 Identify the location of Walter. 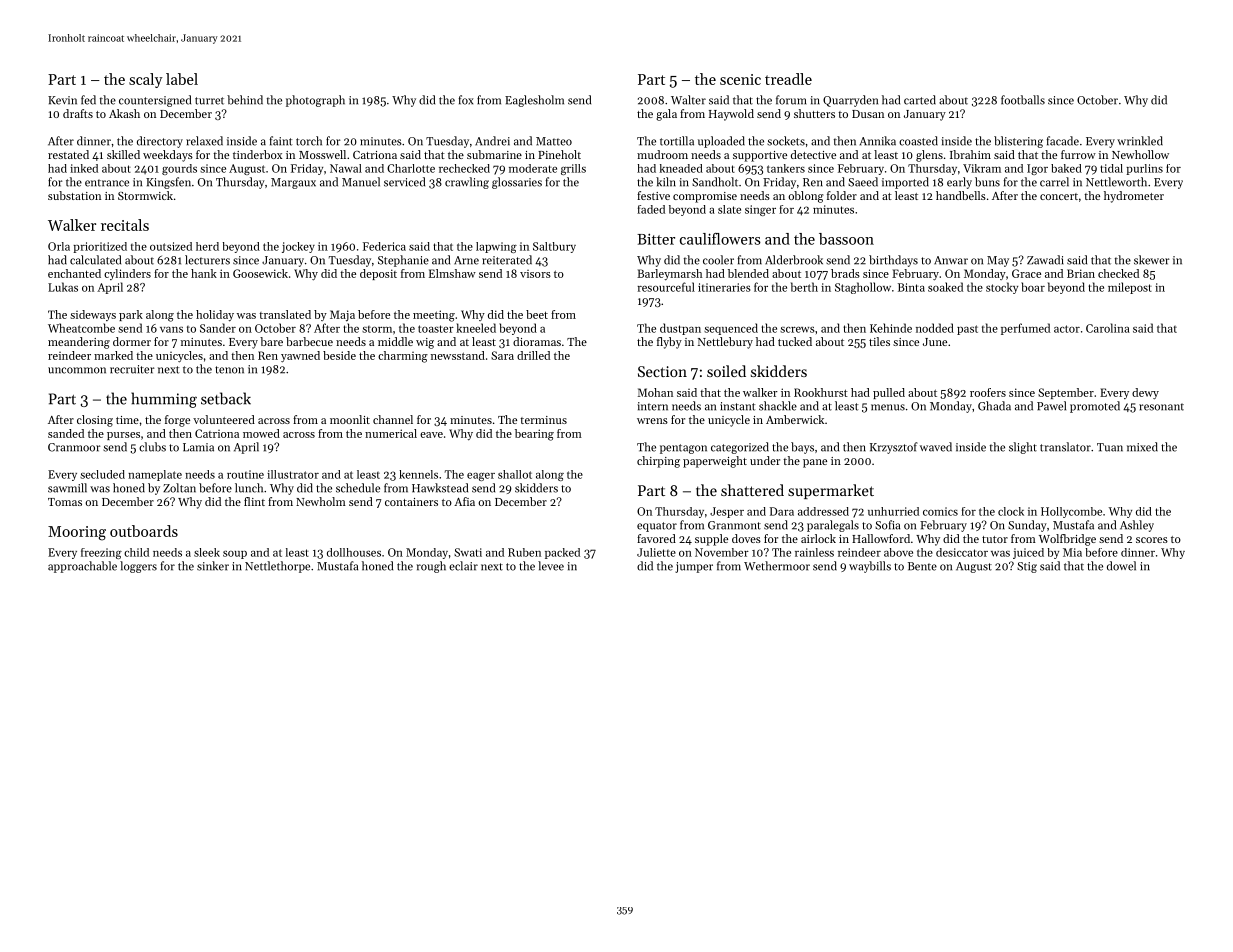
(688, 100).
